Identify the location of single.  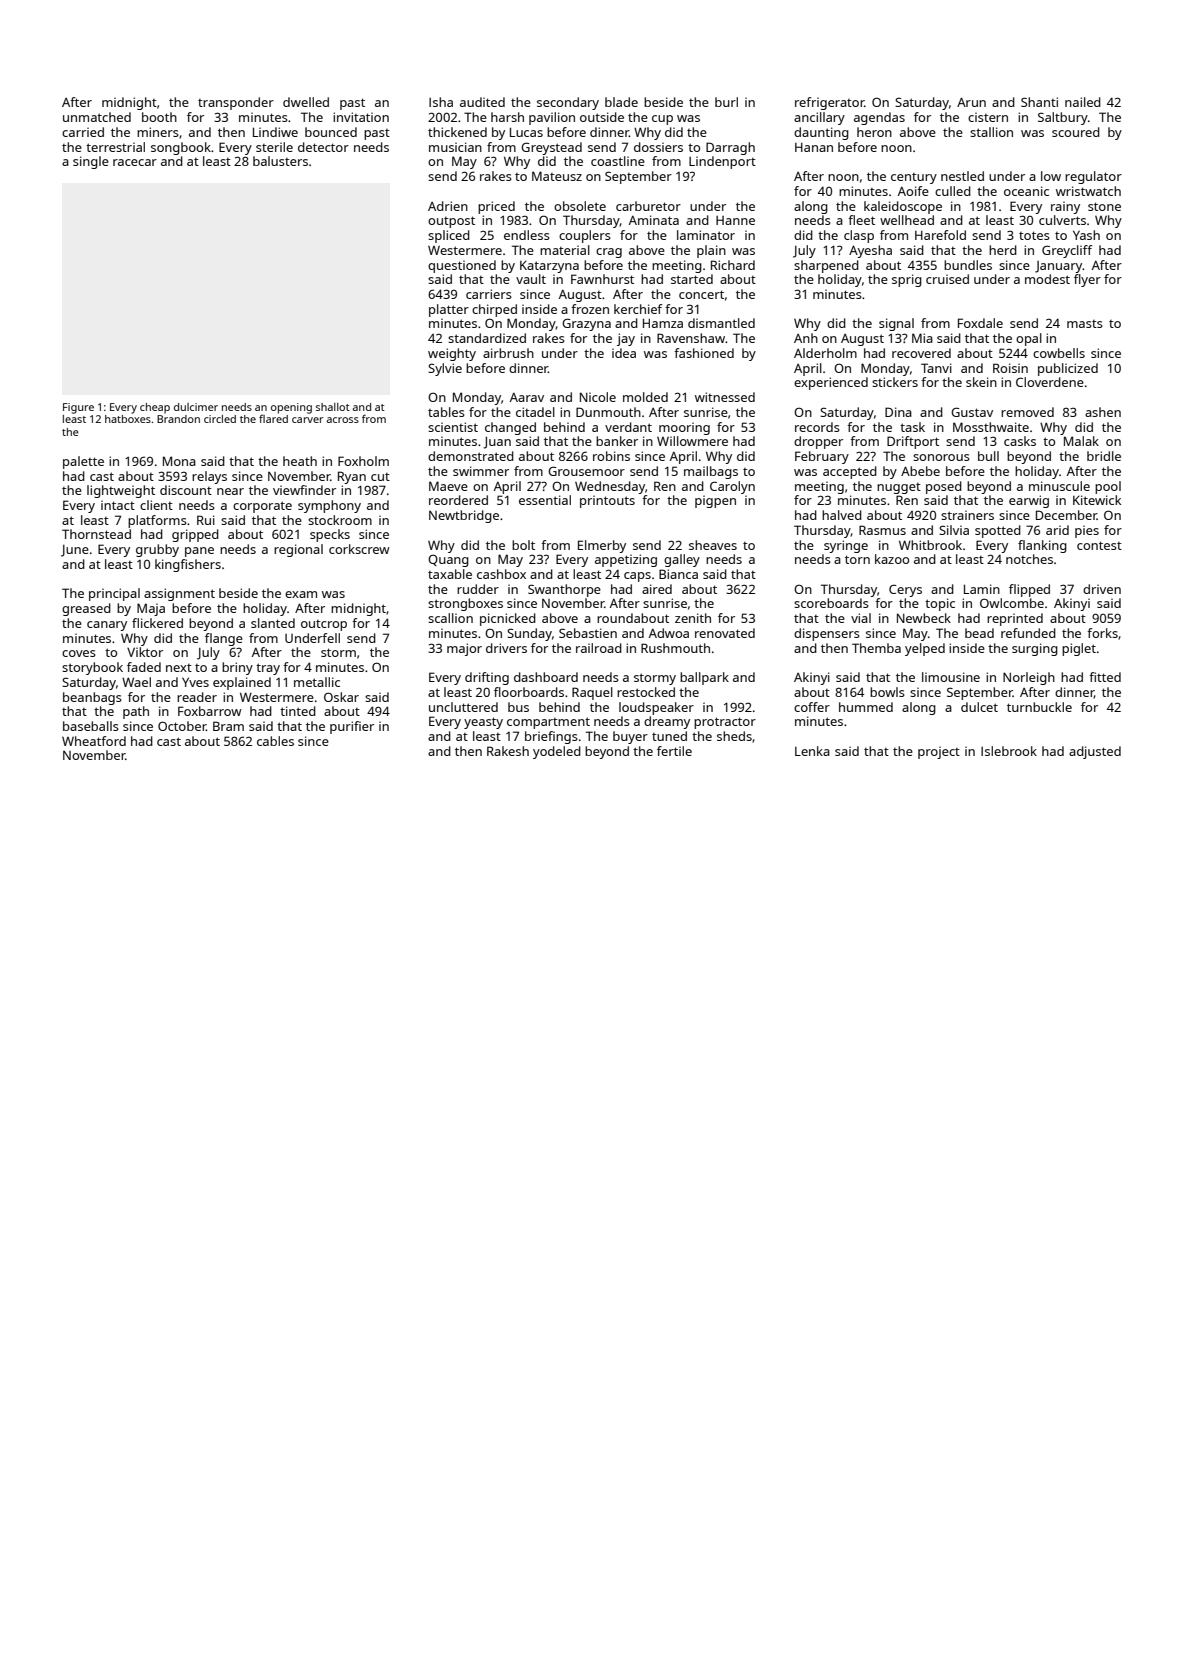
(91, 162).
